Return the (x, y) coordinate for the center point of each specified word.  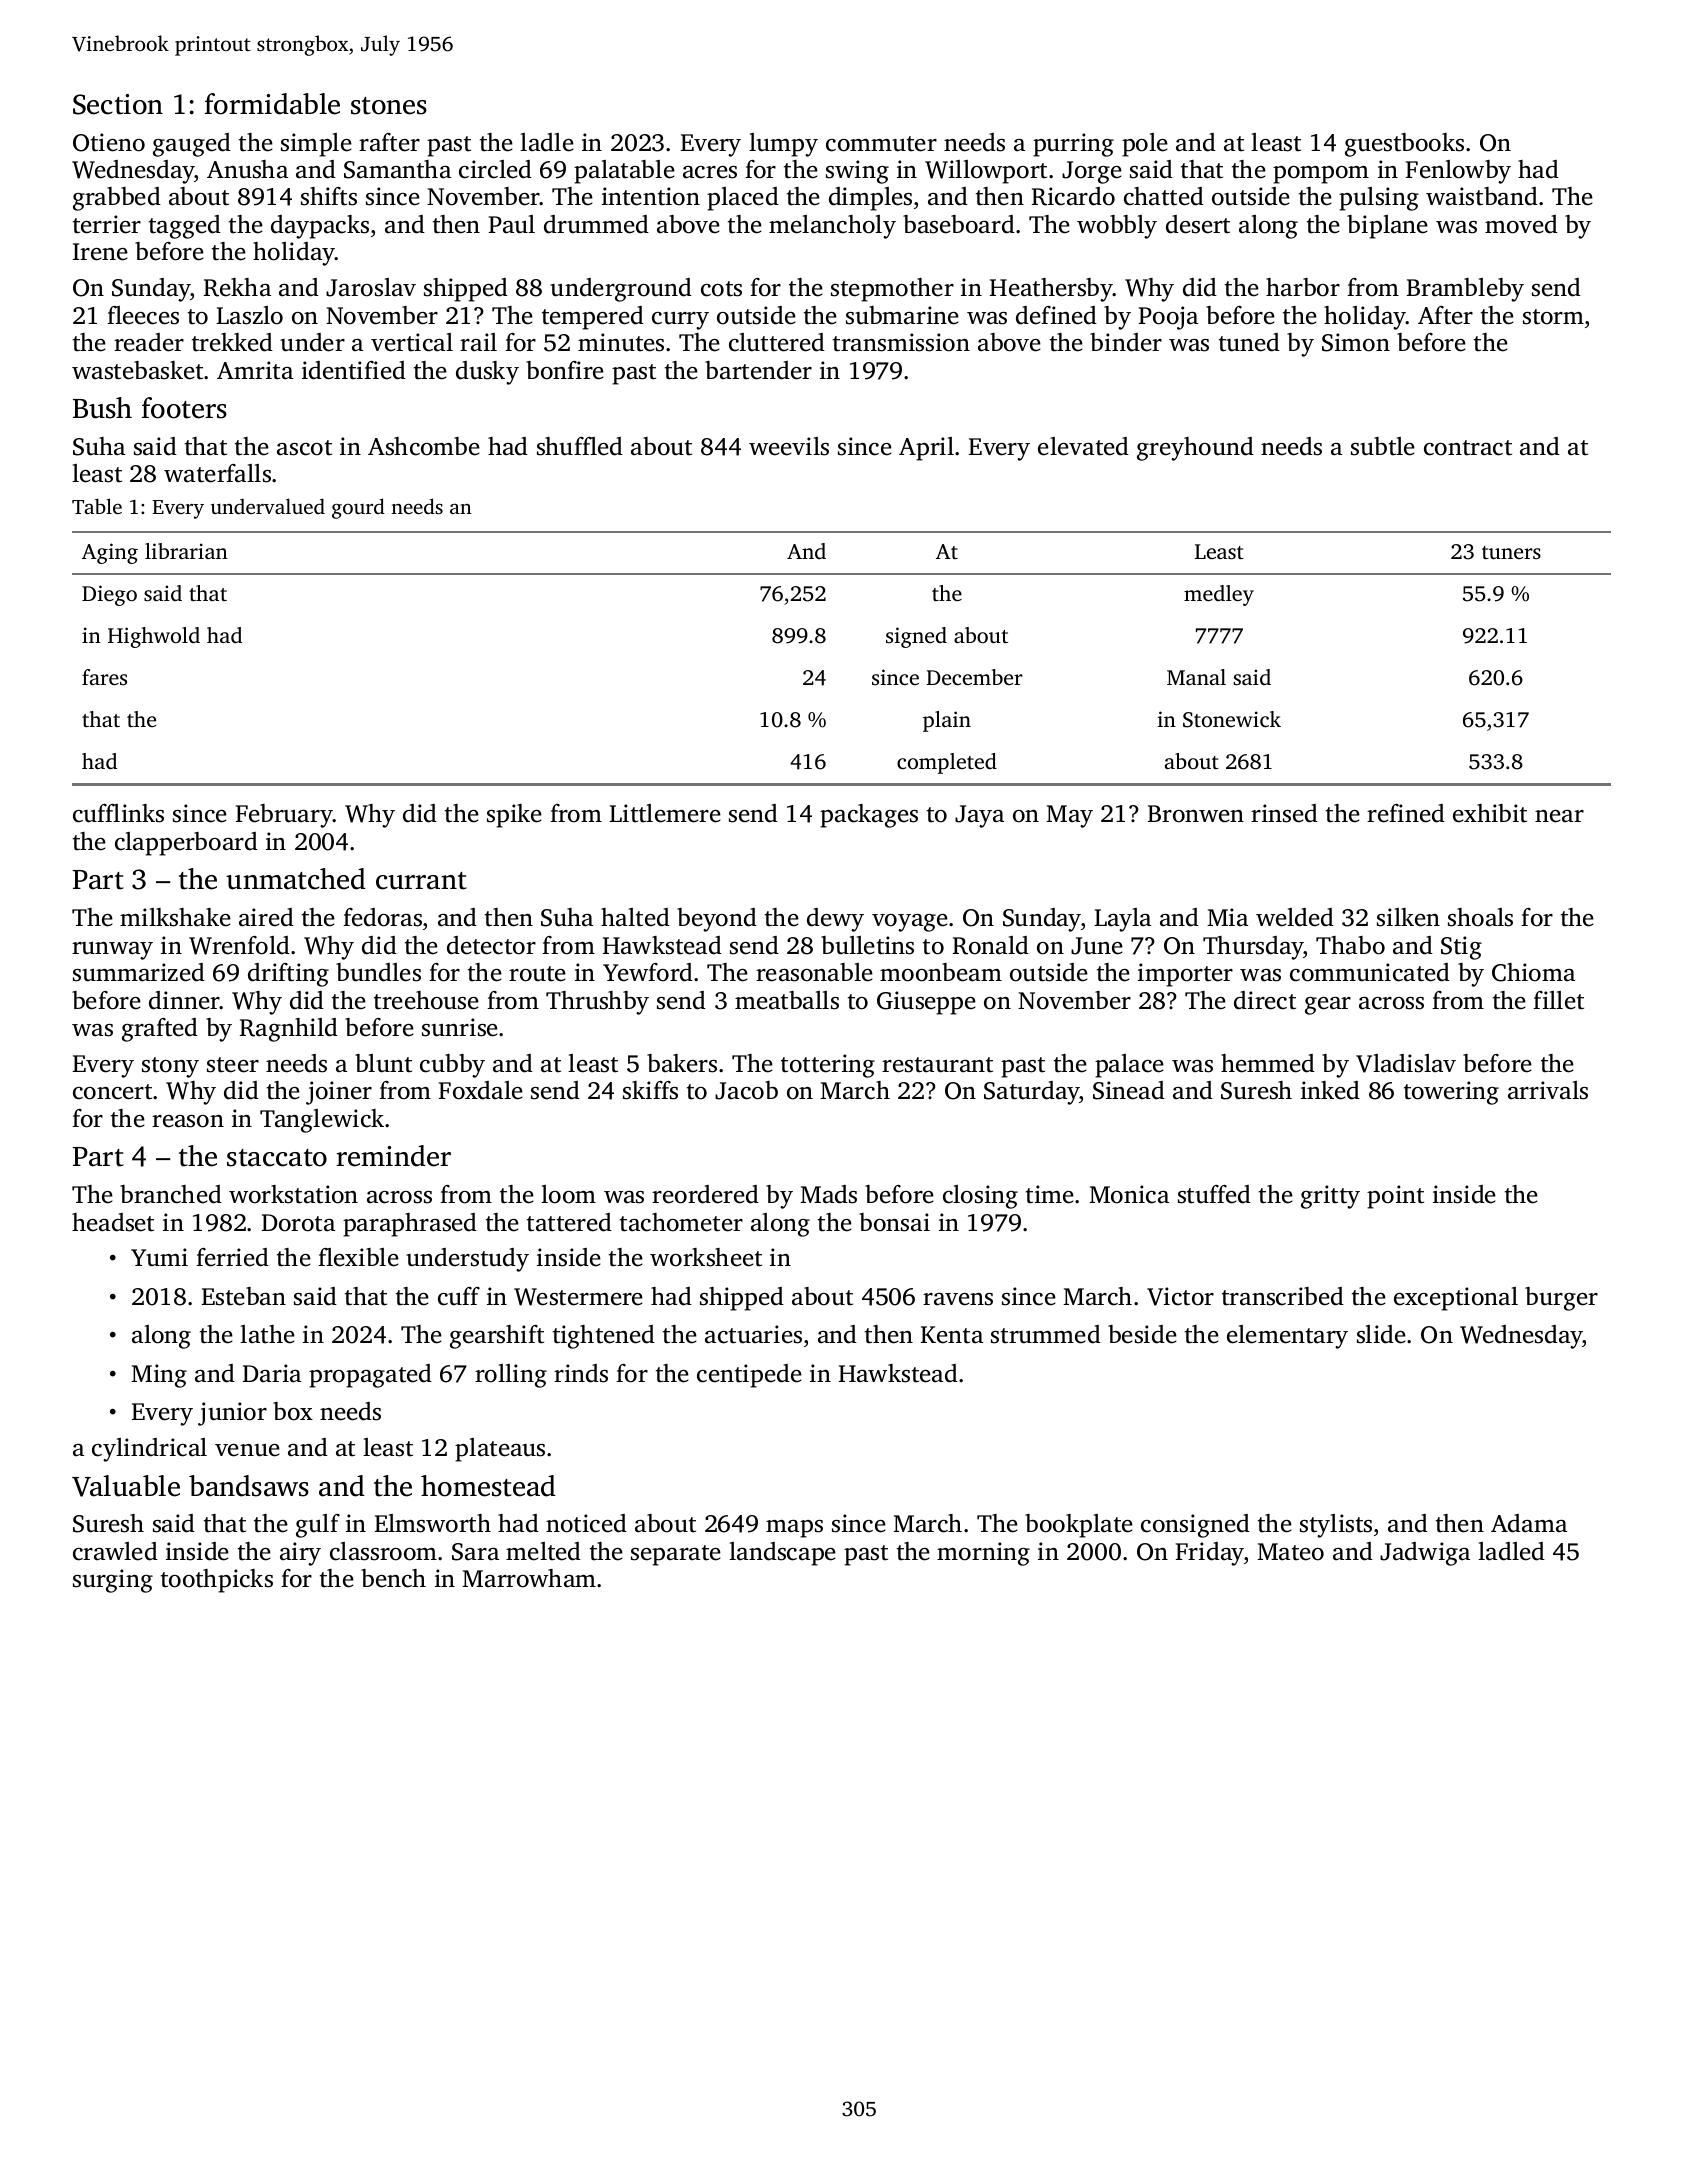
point (1395, 1197)
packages (869, 816)
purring (1073, 145)
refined (1406, 813)
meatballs (787, 1000)
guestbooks (1404, 145)
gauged (192, 145)
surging (113, 1581)
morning (983, 1554)
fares (104, 677)
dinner (184, 1000)
